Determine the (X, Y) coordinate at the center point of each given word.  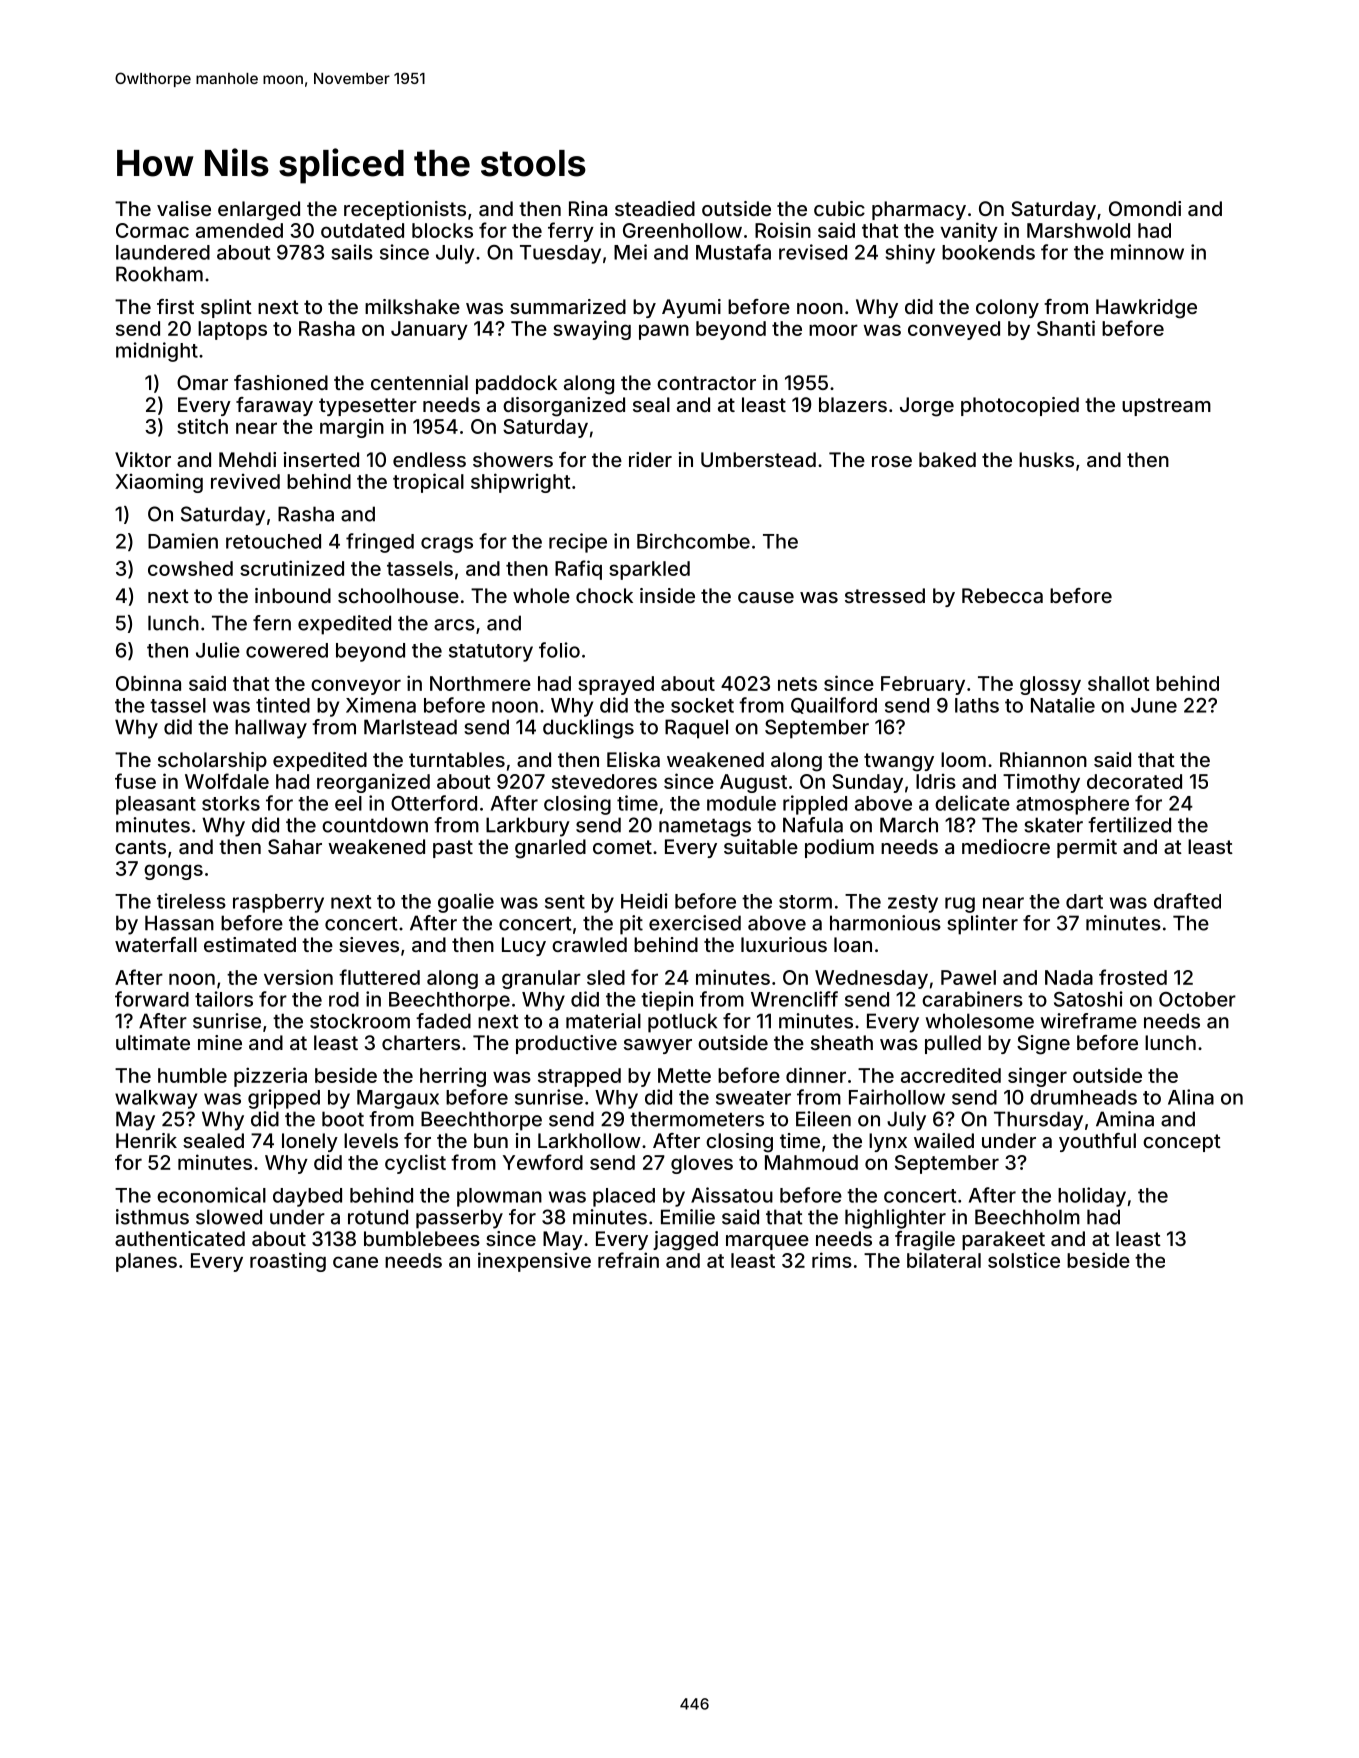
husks (1046, 459)
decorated (1134, 781)
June (1154, 705)
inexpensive (534, 1262)
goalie (466, 903)
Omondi (1145, 208)
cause (766, 597)
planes (146, 1262)
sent (565, 902)
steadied (655, 208)
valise (184, 208)
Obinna (148, 683)
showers (513, 459)
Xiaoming (159, 483)
